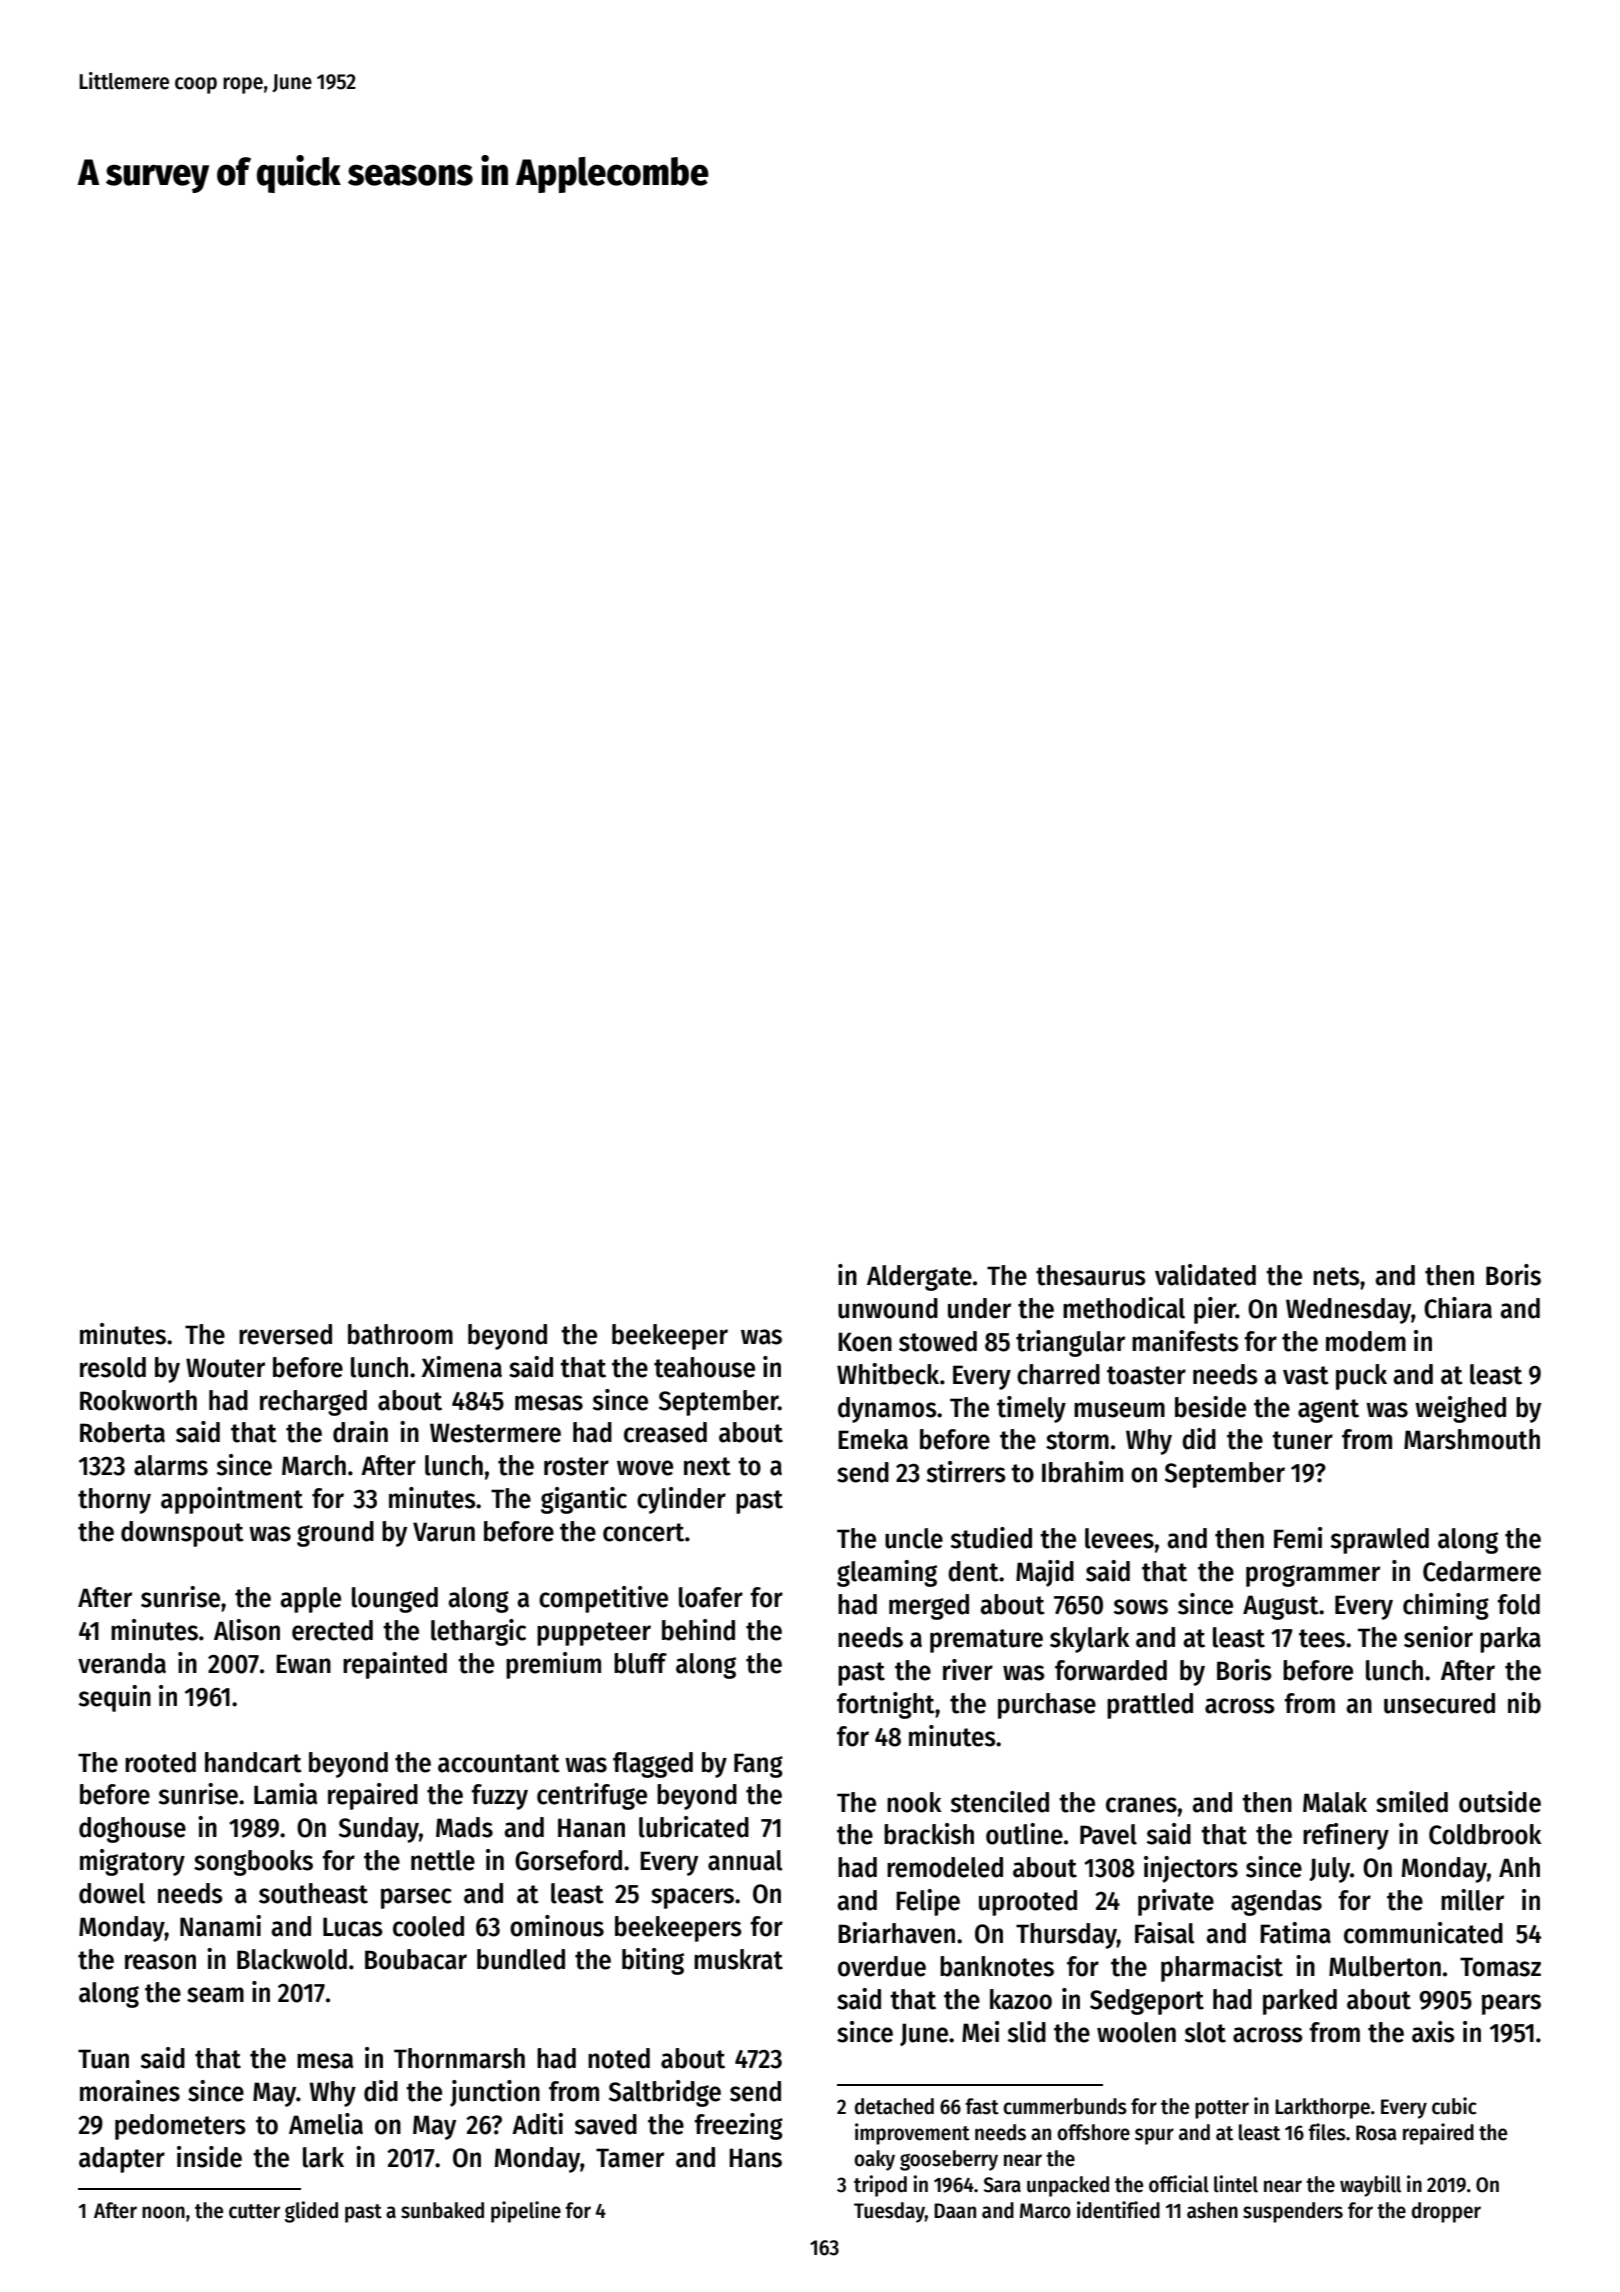 Image resolution: width=1620 pixels, height=2292 pixels. I want to click on doghouse, so click(132, 1830).
